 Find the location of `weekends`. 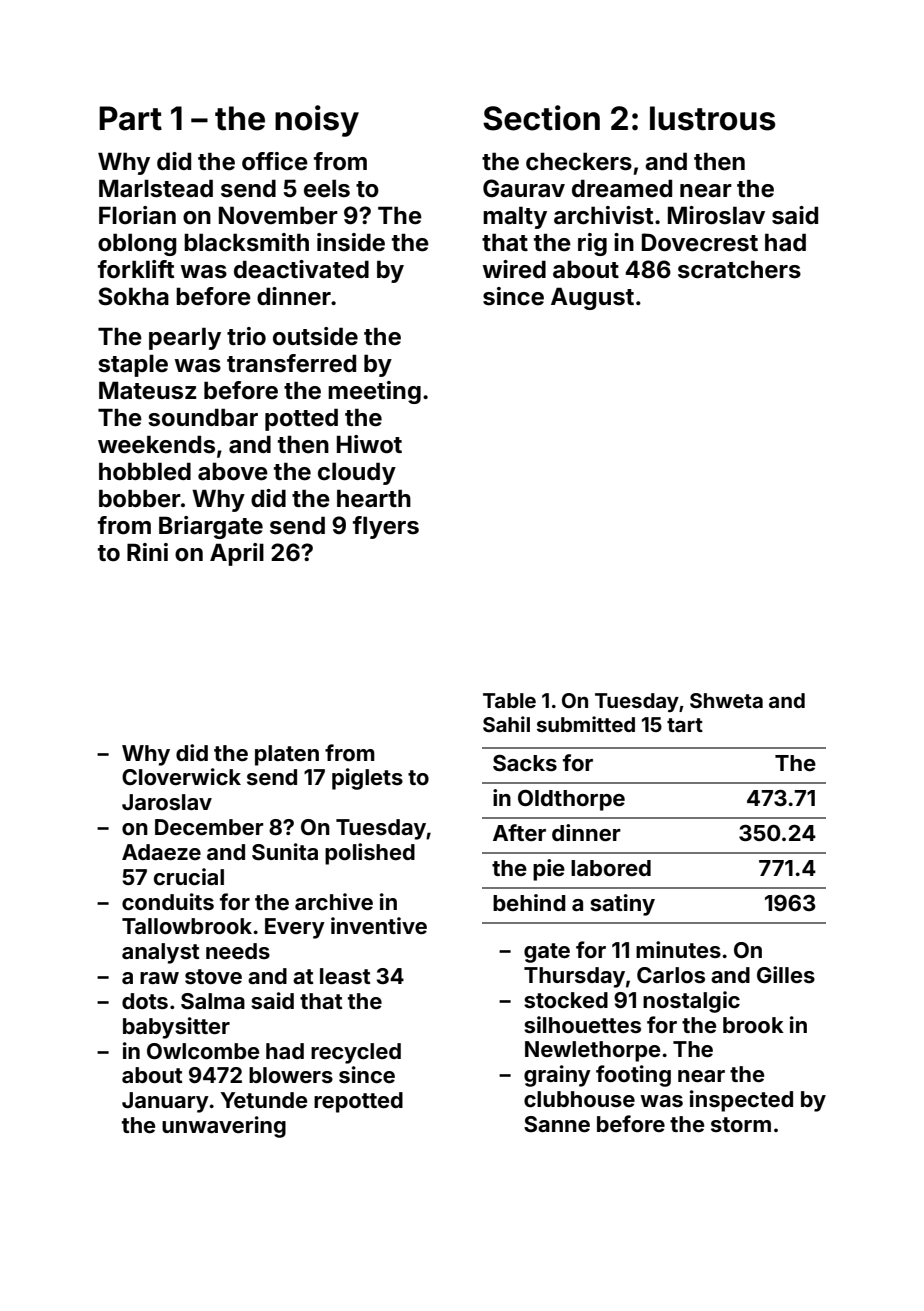

weekends is located at coordinates (156, 444).
